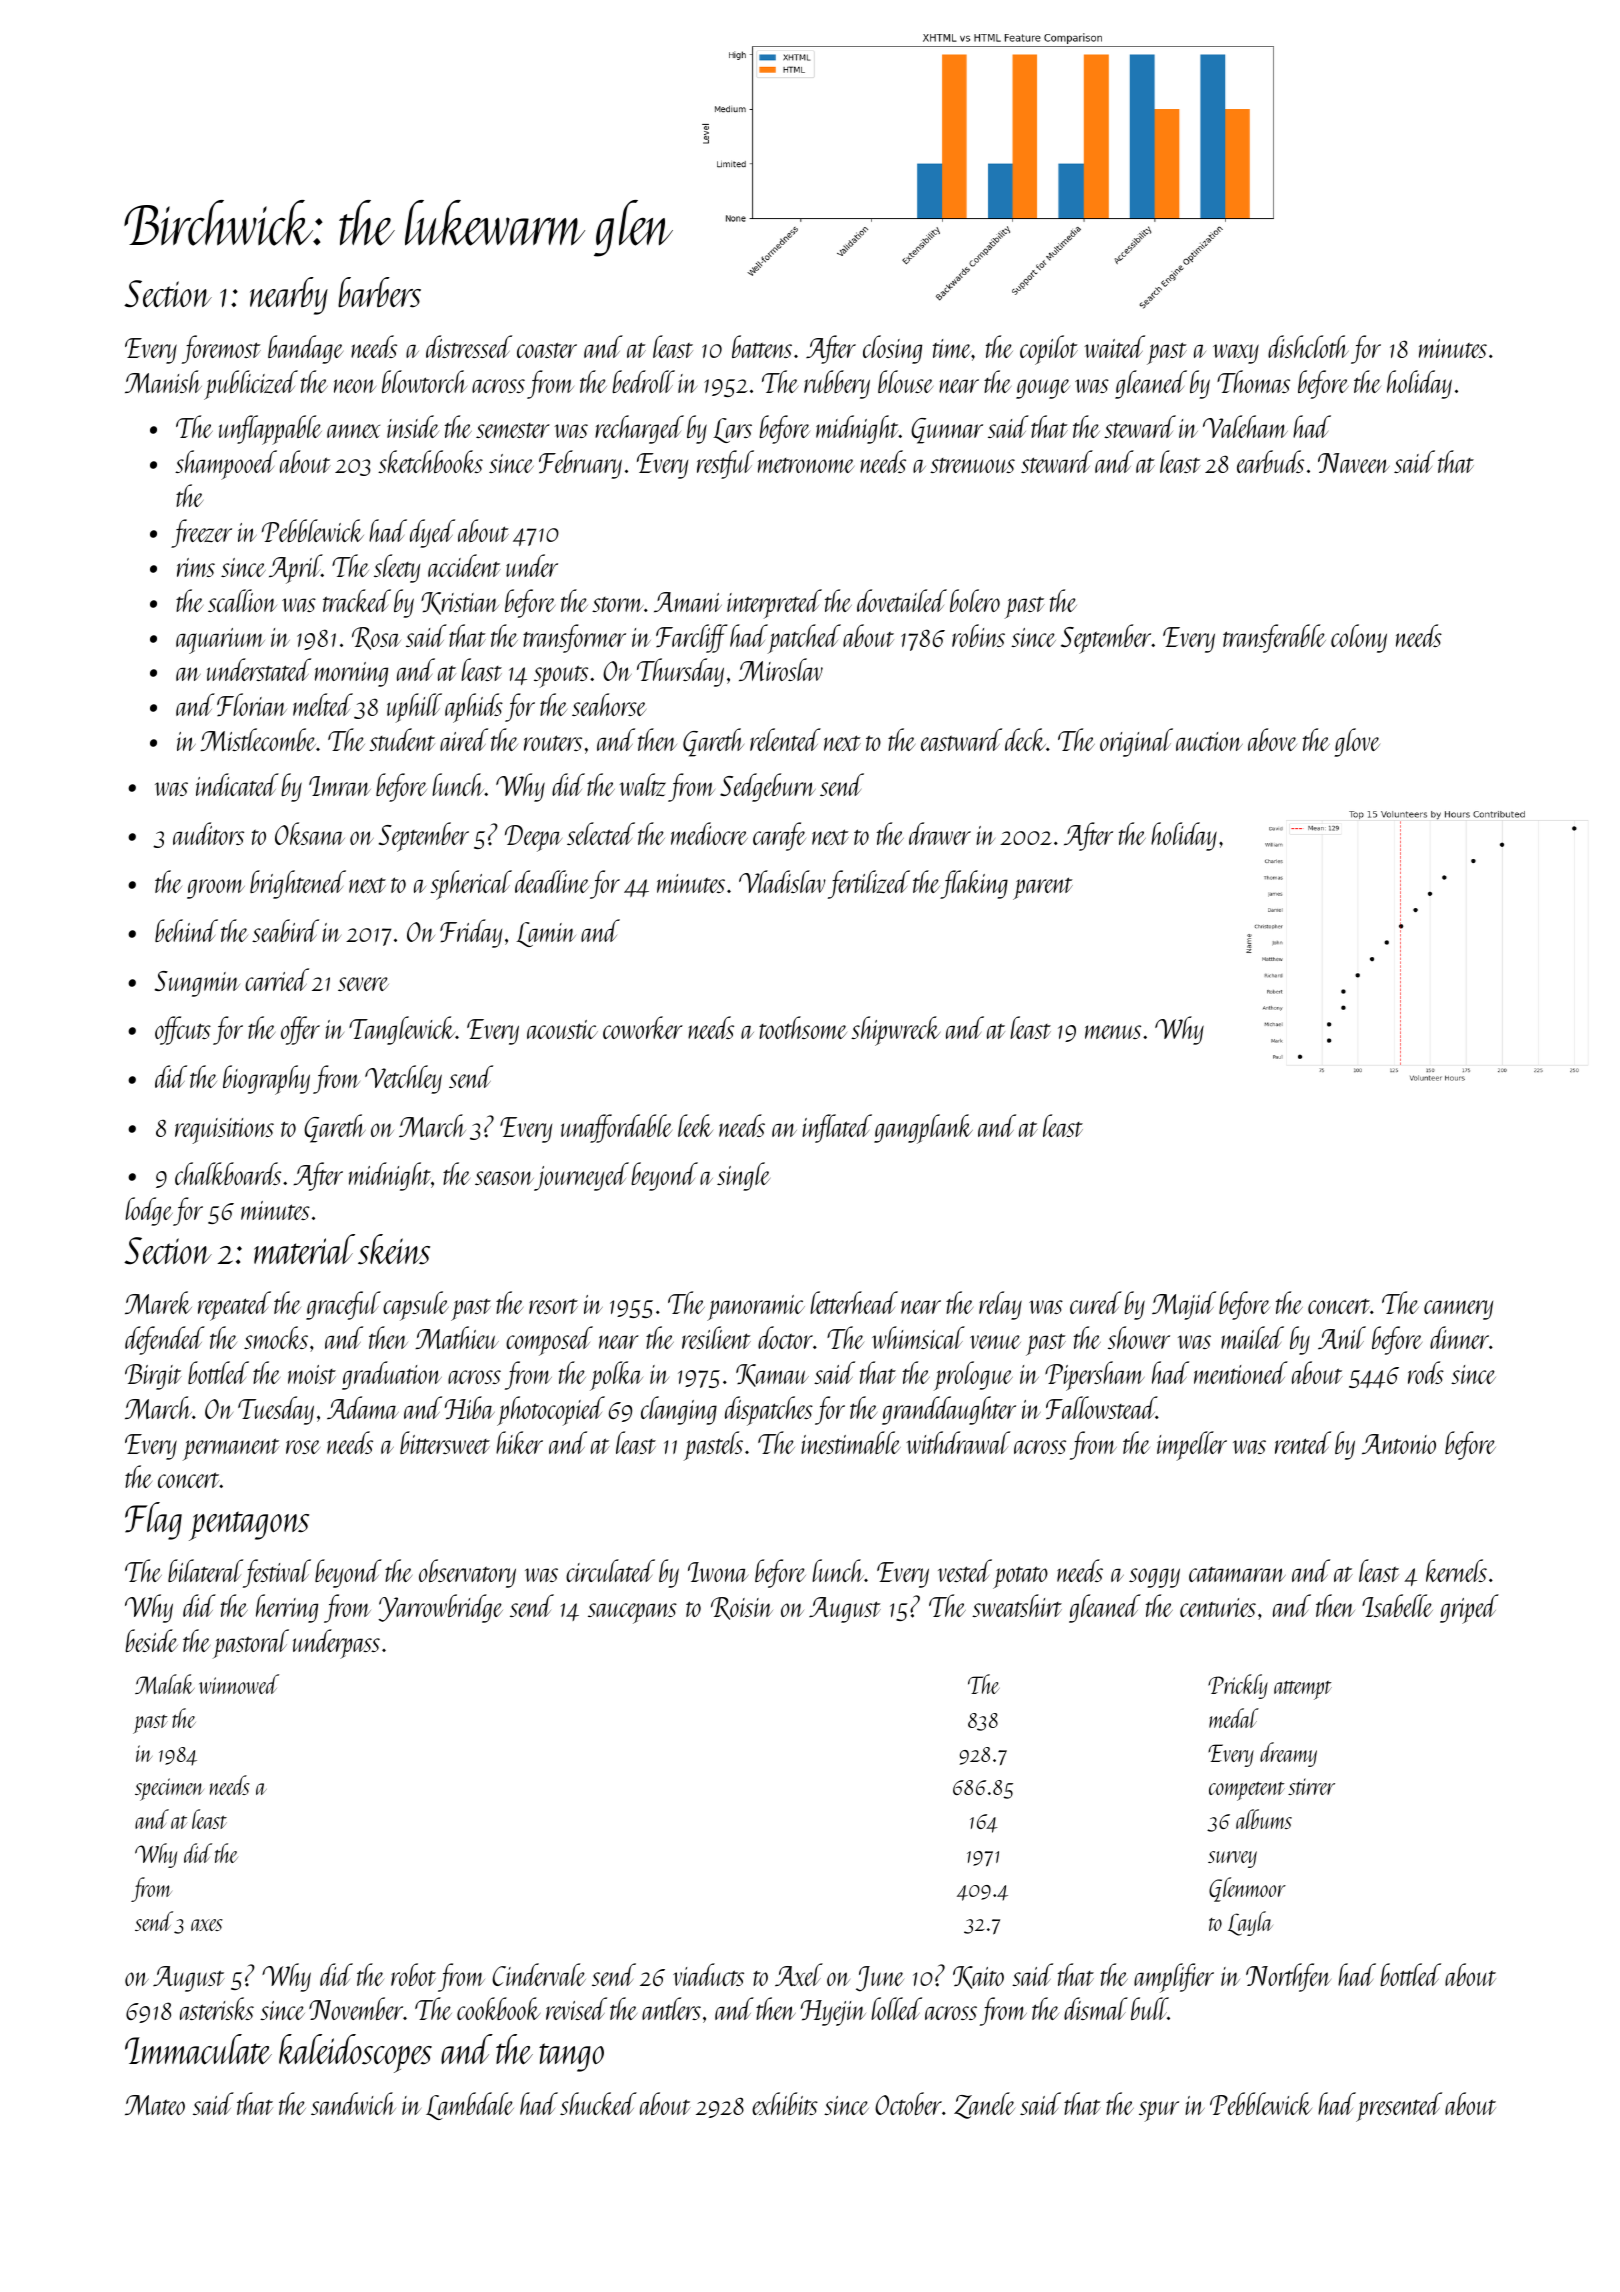  I want to click on sandwich, so click(353, 2103).
